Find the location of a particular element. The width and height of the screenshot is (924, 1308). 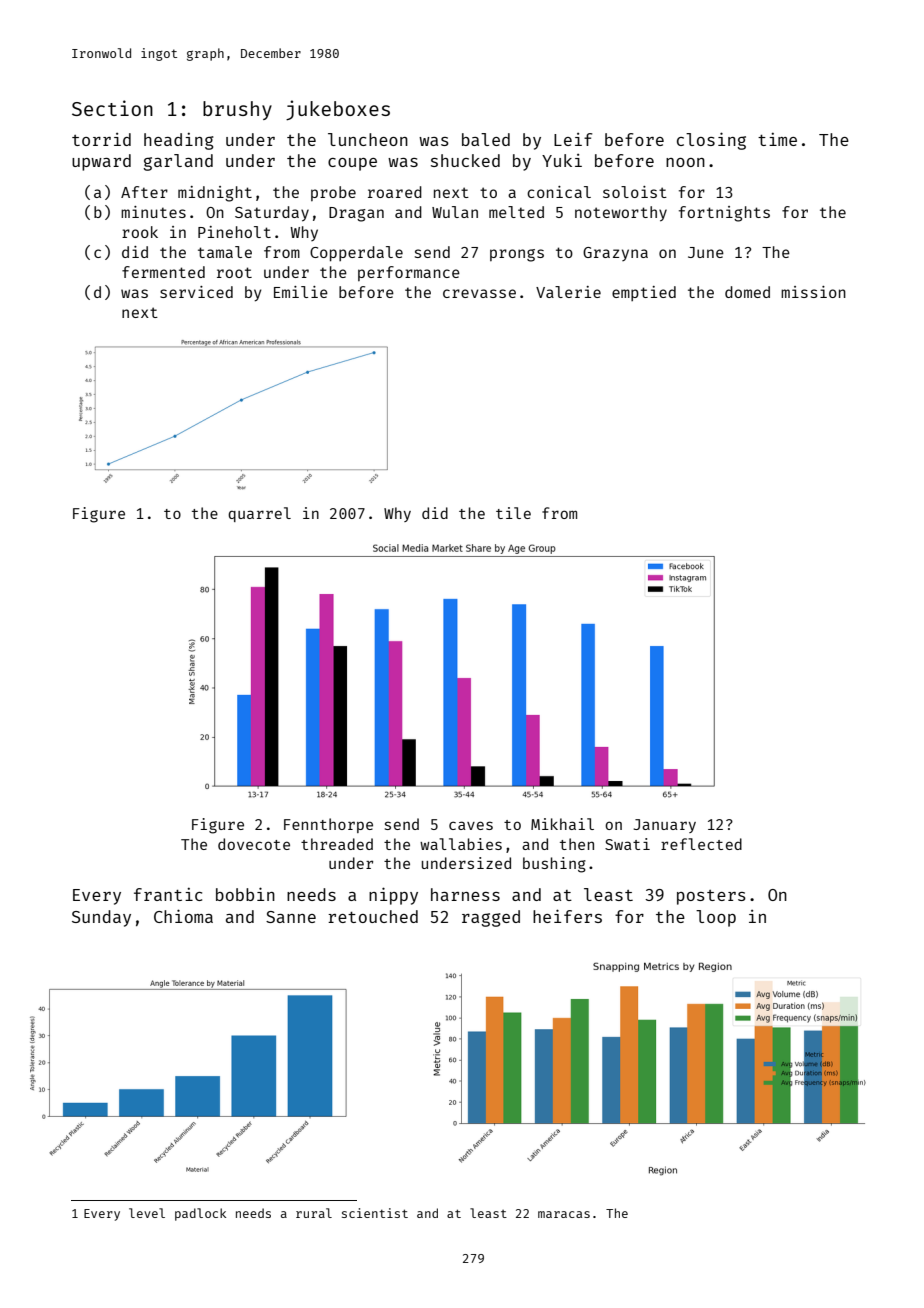

dovecote is located at coordinates (254, 844).
